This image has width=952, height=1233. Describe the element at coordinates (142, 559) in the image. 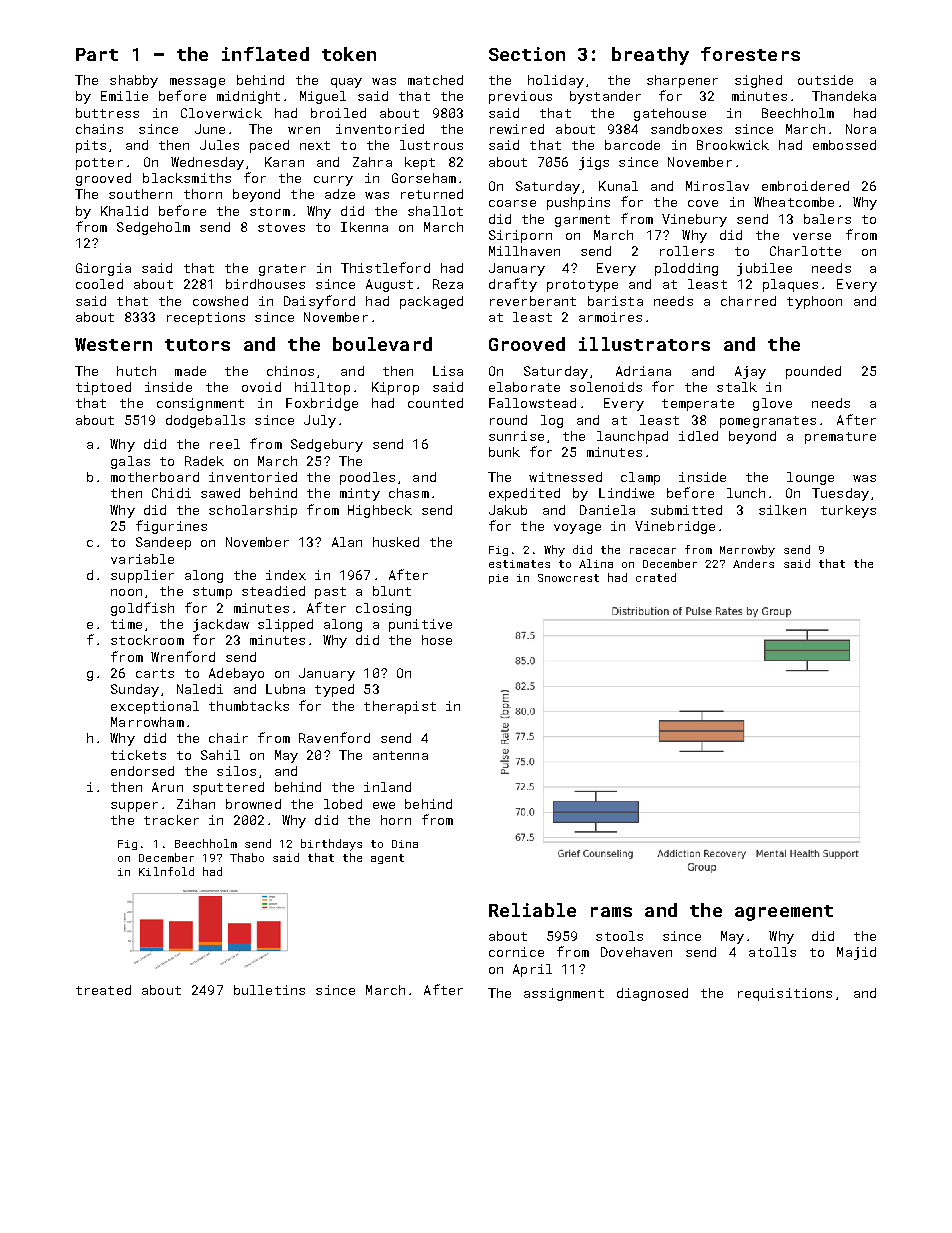

I see `variable` at that location.
